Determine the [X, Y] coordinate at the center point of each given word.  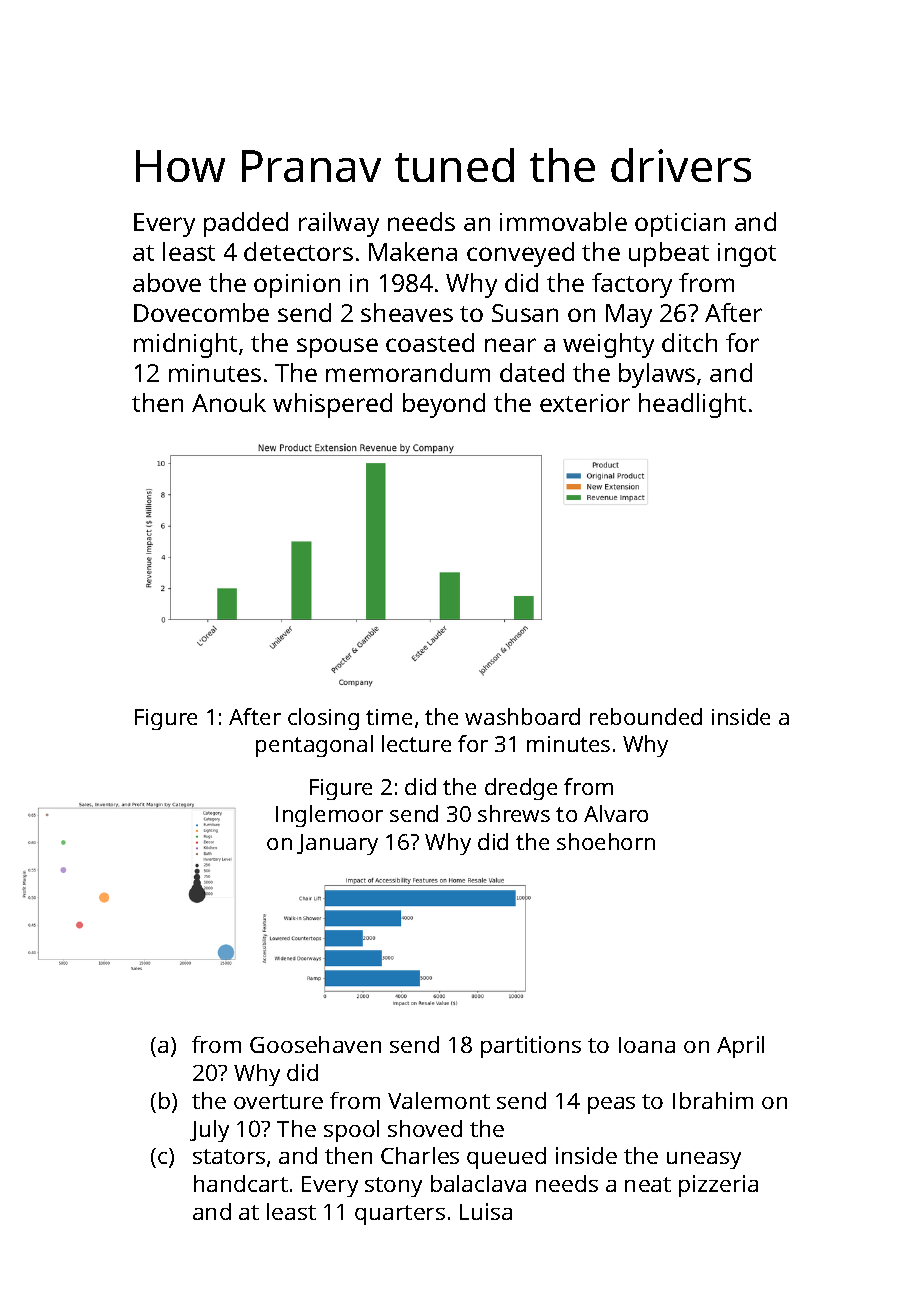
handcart [241, 1183]
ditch [689, 342]
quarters [400, 1215]
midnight [185, 345]
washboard [522, 716]
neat [648, 1184]
